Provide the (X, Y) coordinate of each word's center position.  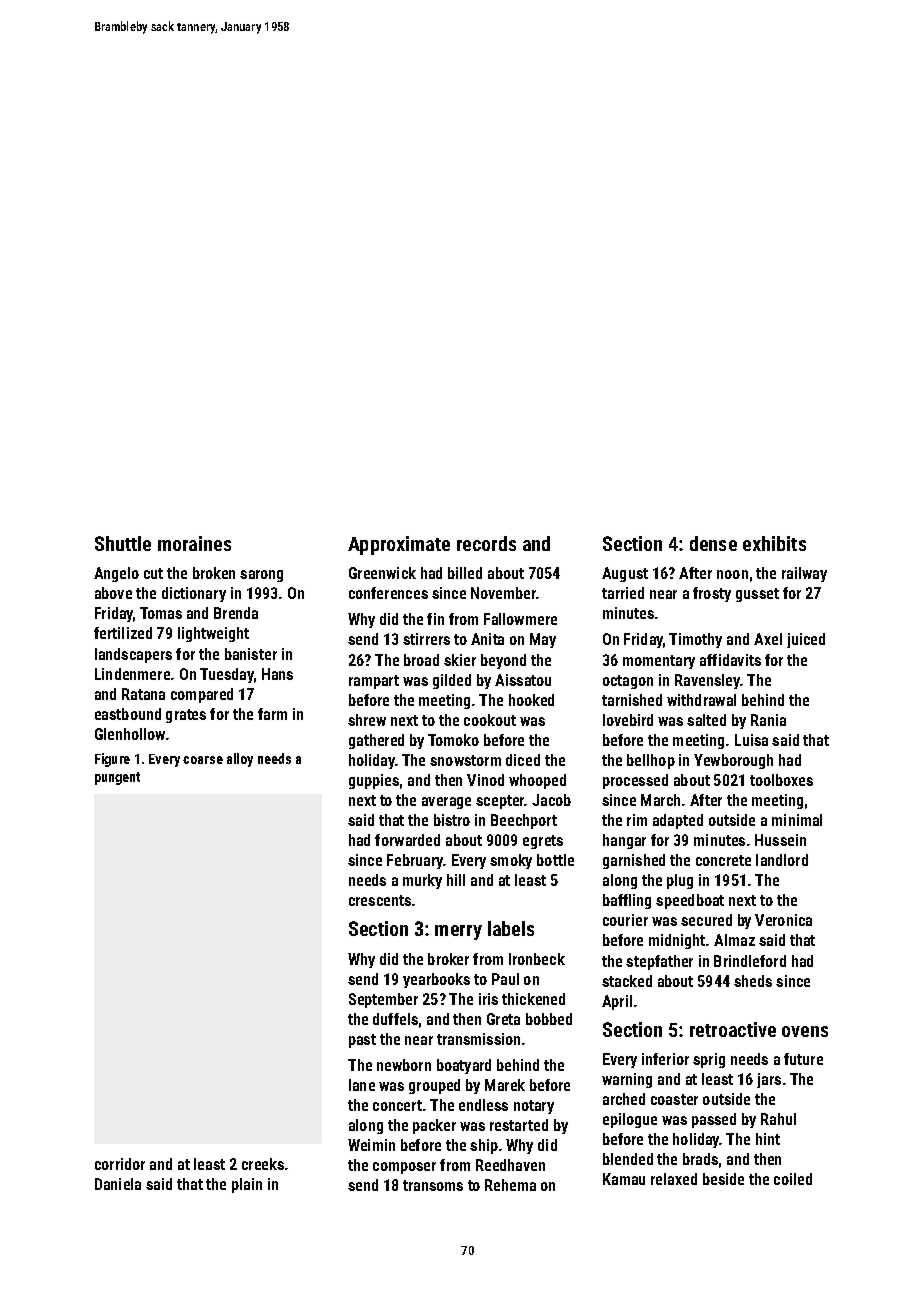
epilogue (630, 1120)
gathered (376, 741)
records (486, 543)
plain (247, 1185)
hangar (624, 841)
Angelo (116, 574)
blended (628, 1159)
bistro (452, 820)
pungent (117, 778)
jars (769, 1080)
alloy (240, 760)
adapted (678, 821)
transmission (478, 1039)
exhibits (774, 543)
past (362, 1041)
